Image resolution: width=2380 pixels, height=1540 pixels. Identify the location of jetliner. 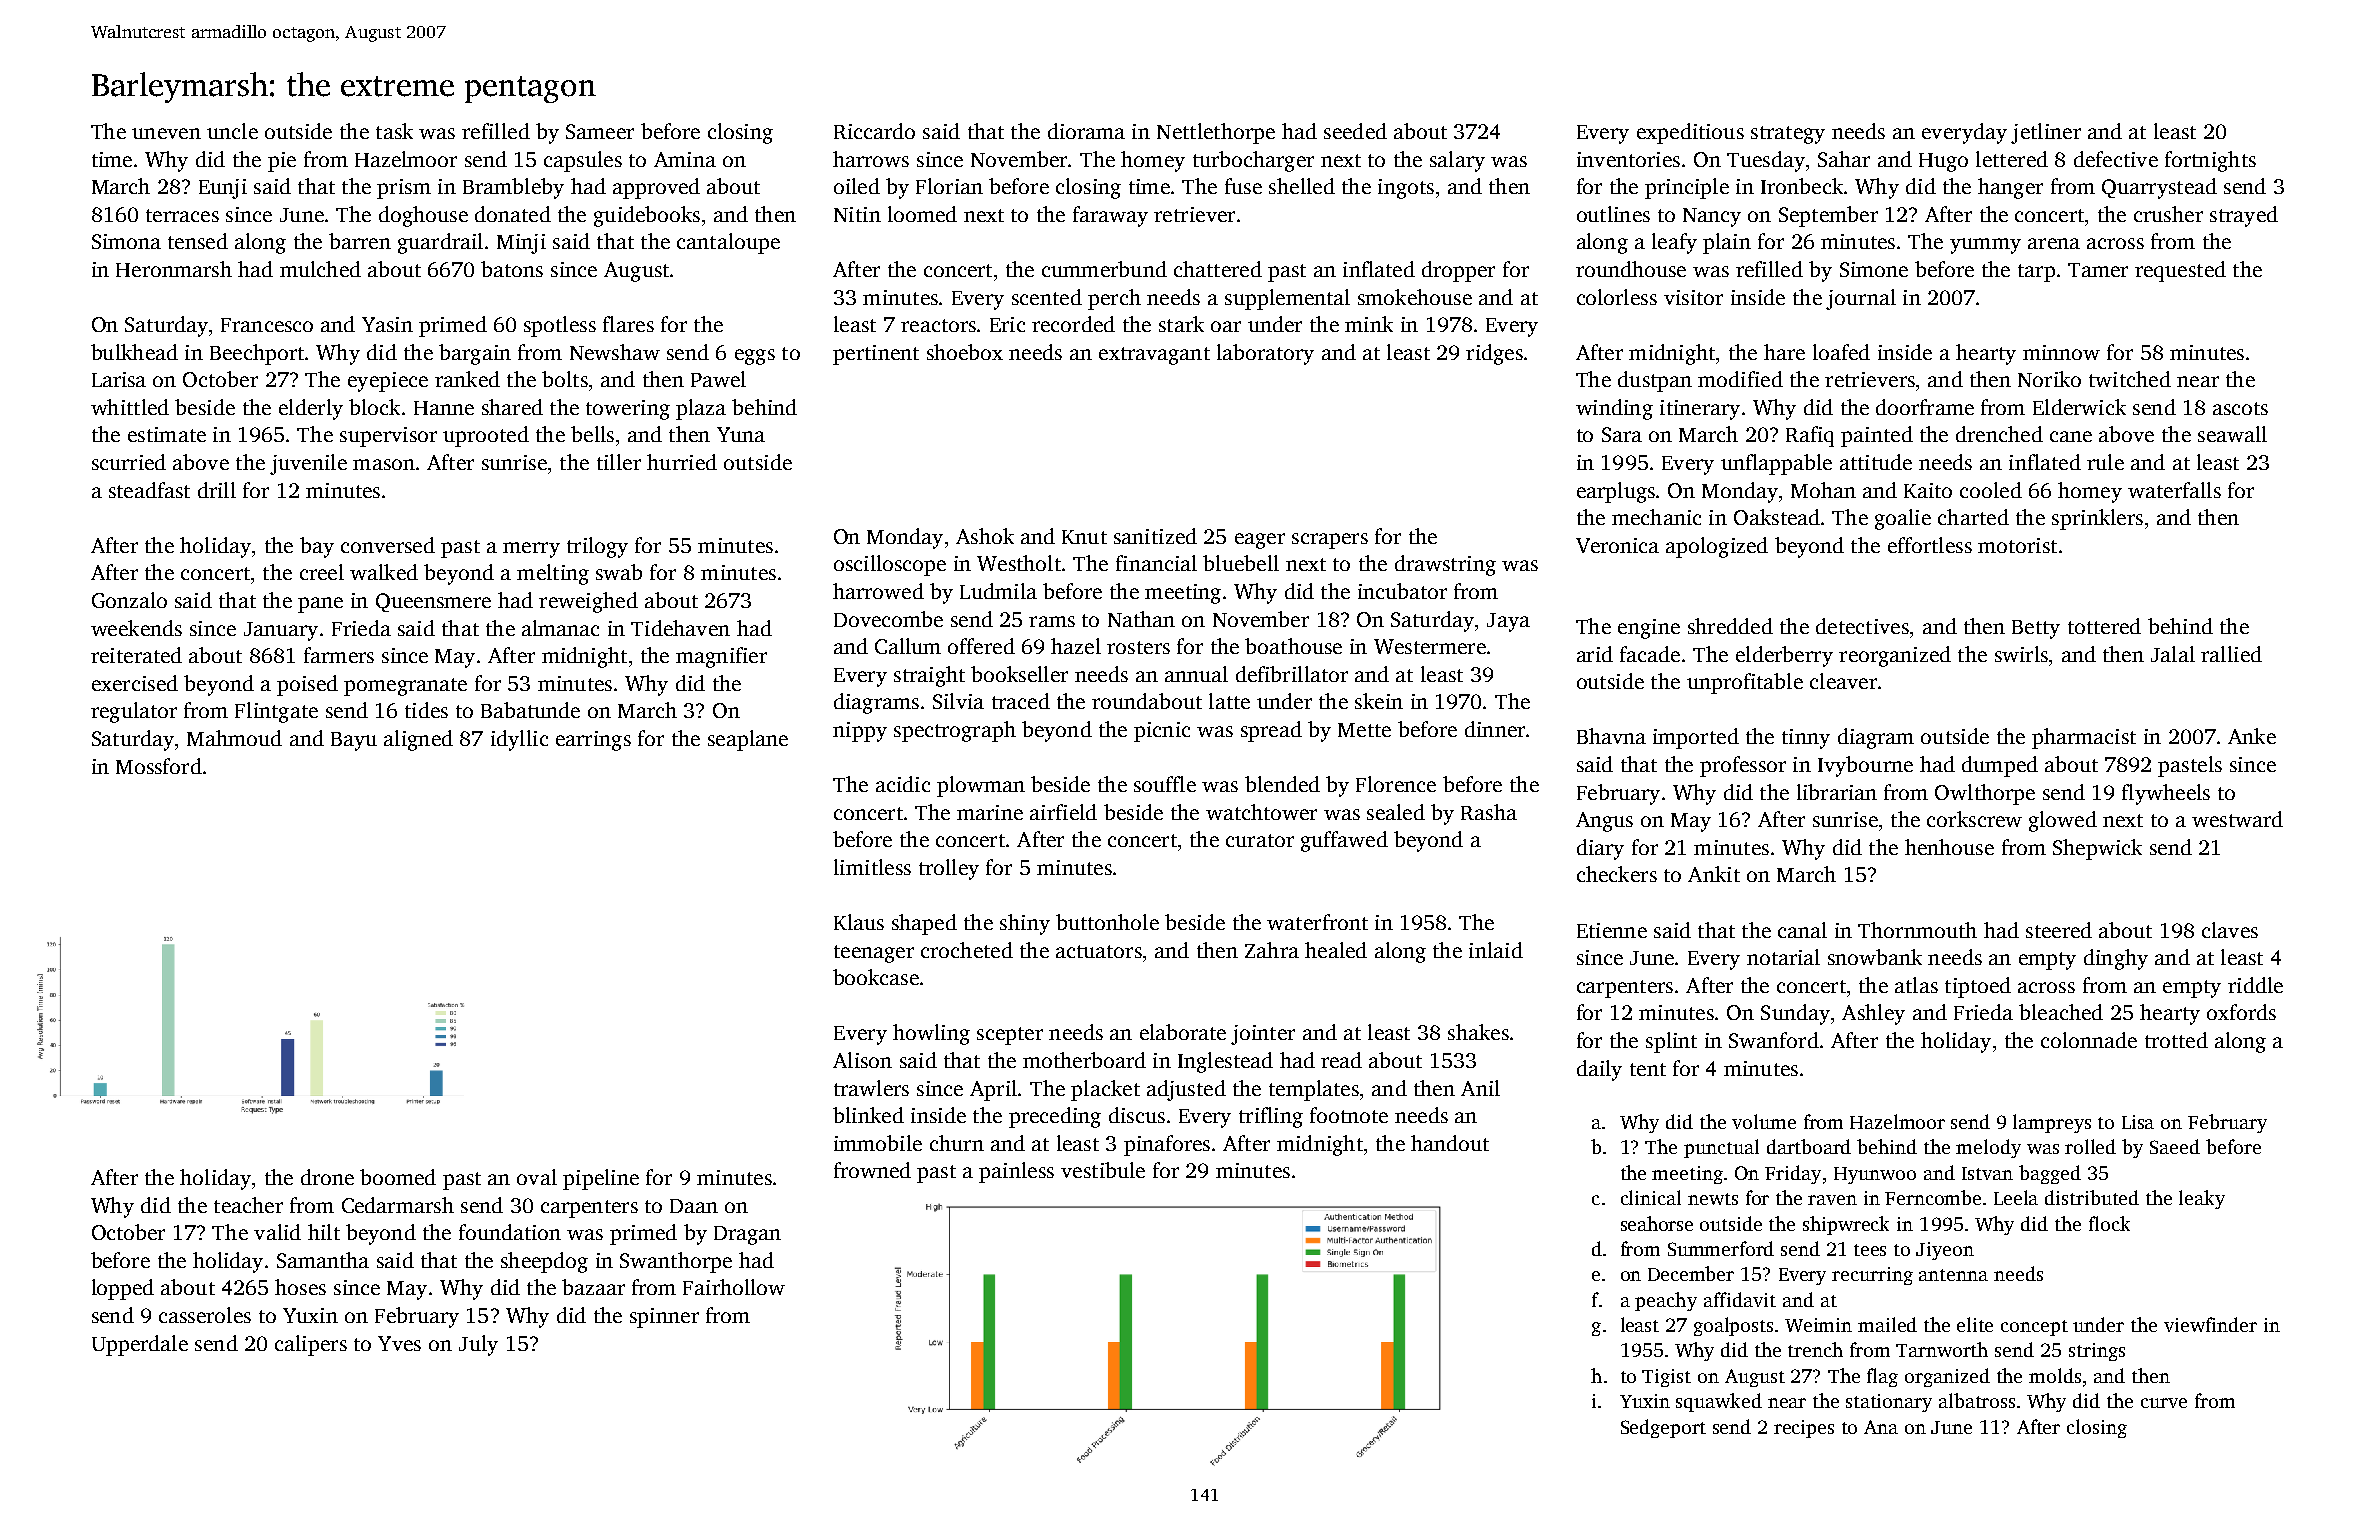
(2046, 133).
